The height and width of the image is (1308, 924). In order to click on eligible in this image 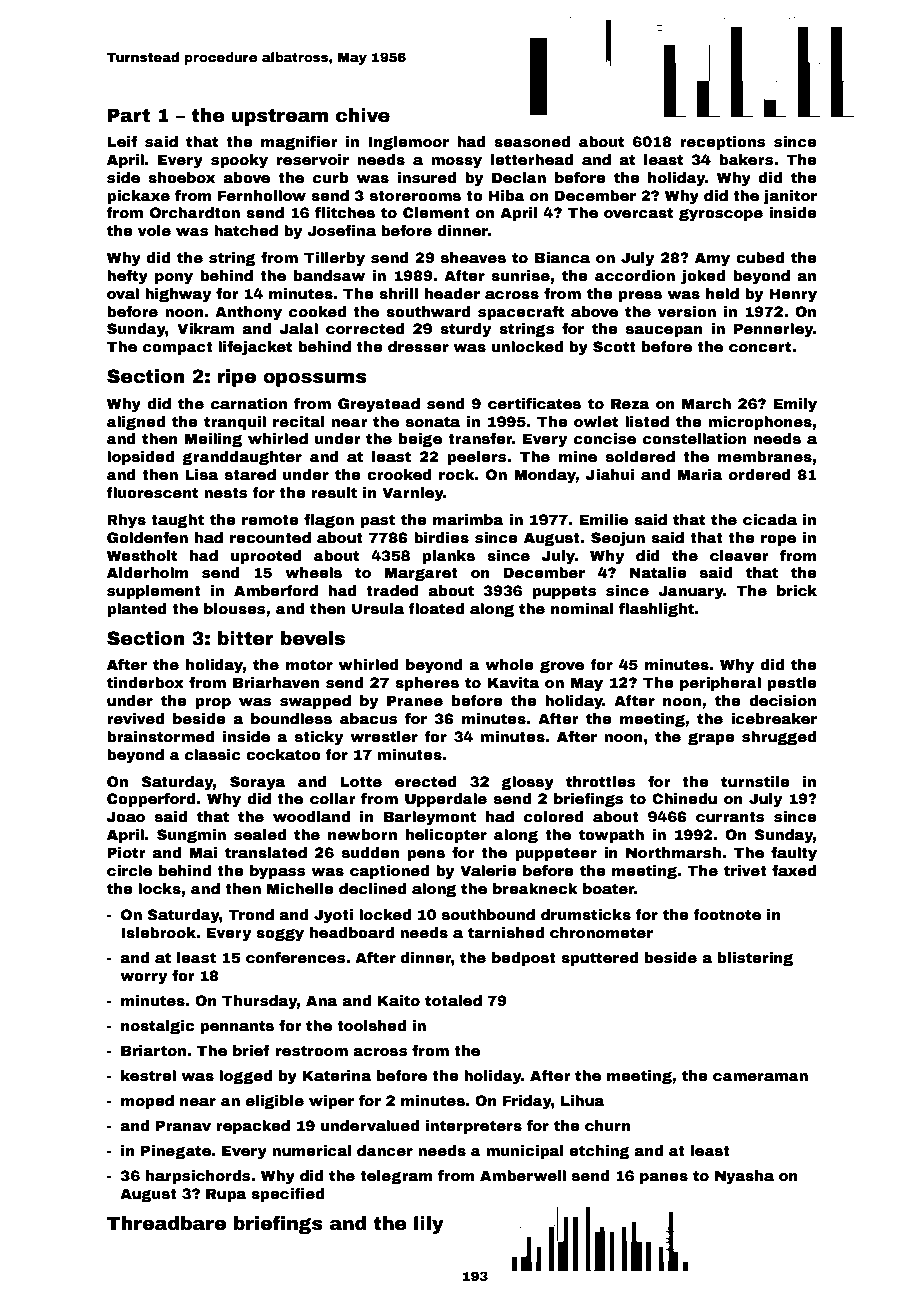, I will do `click(275, 1102)`.
